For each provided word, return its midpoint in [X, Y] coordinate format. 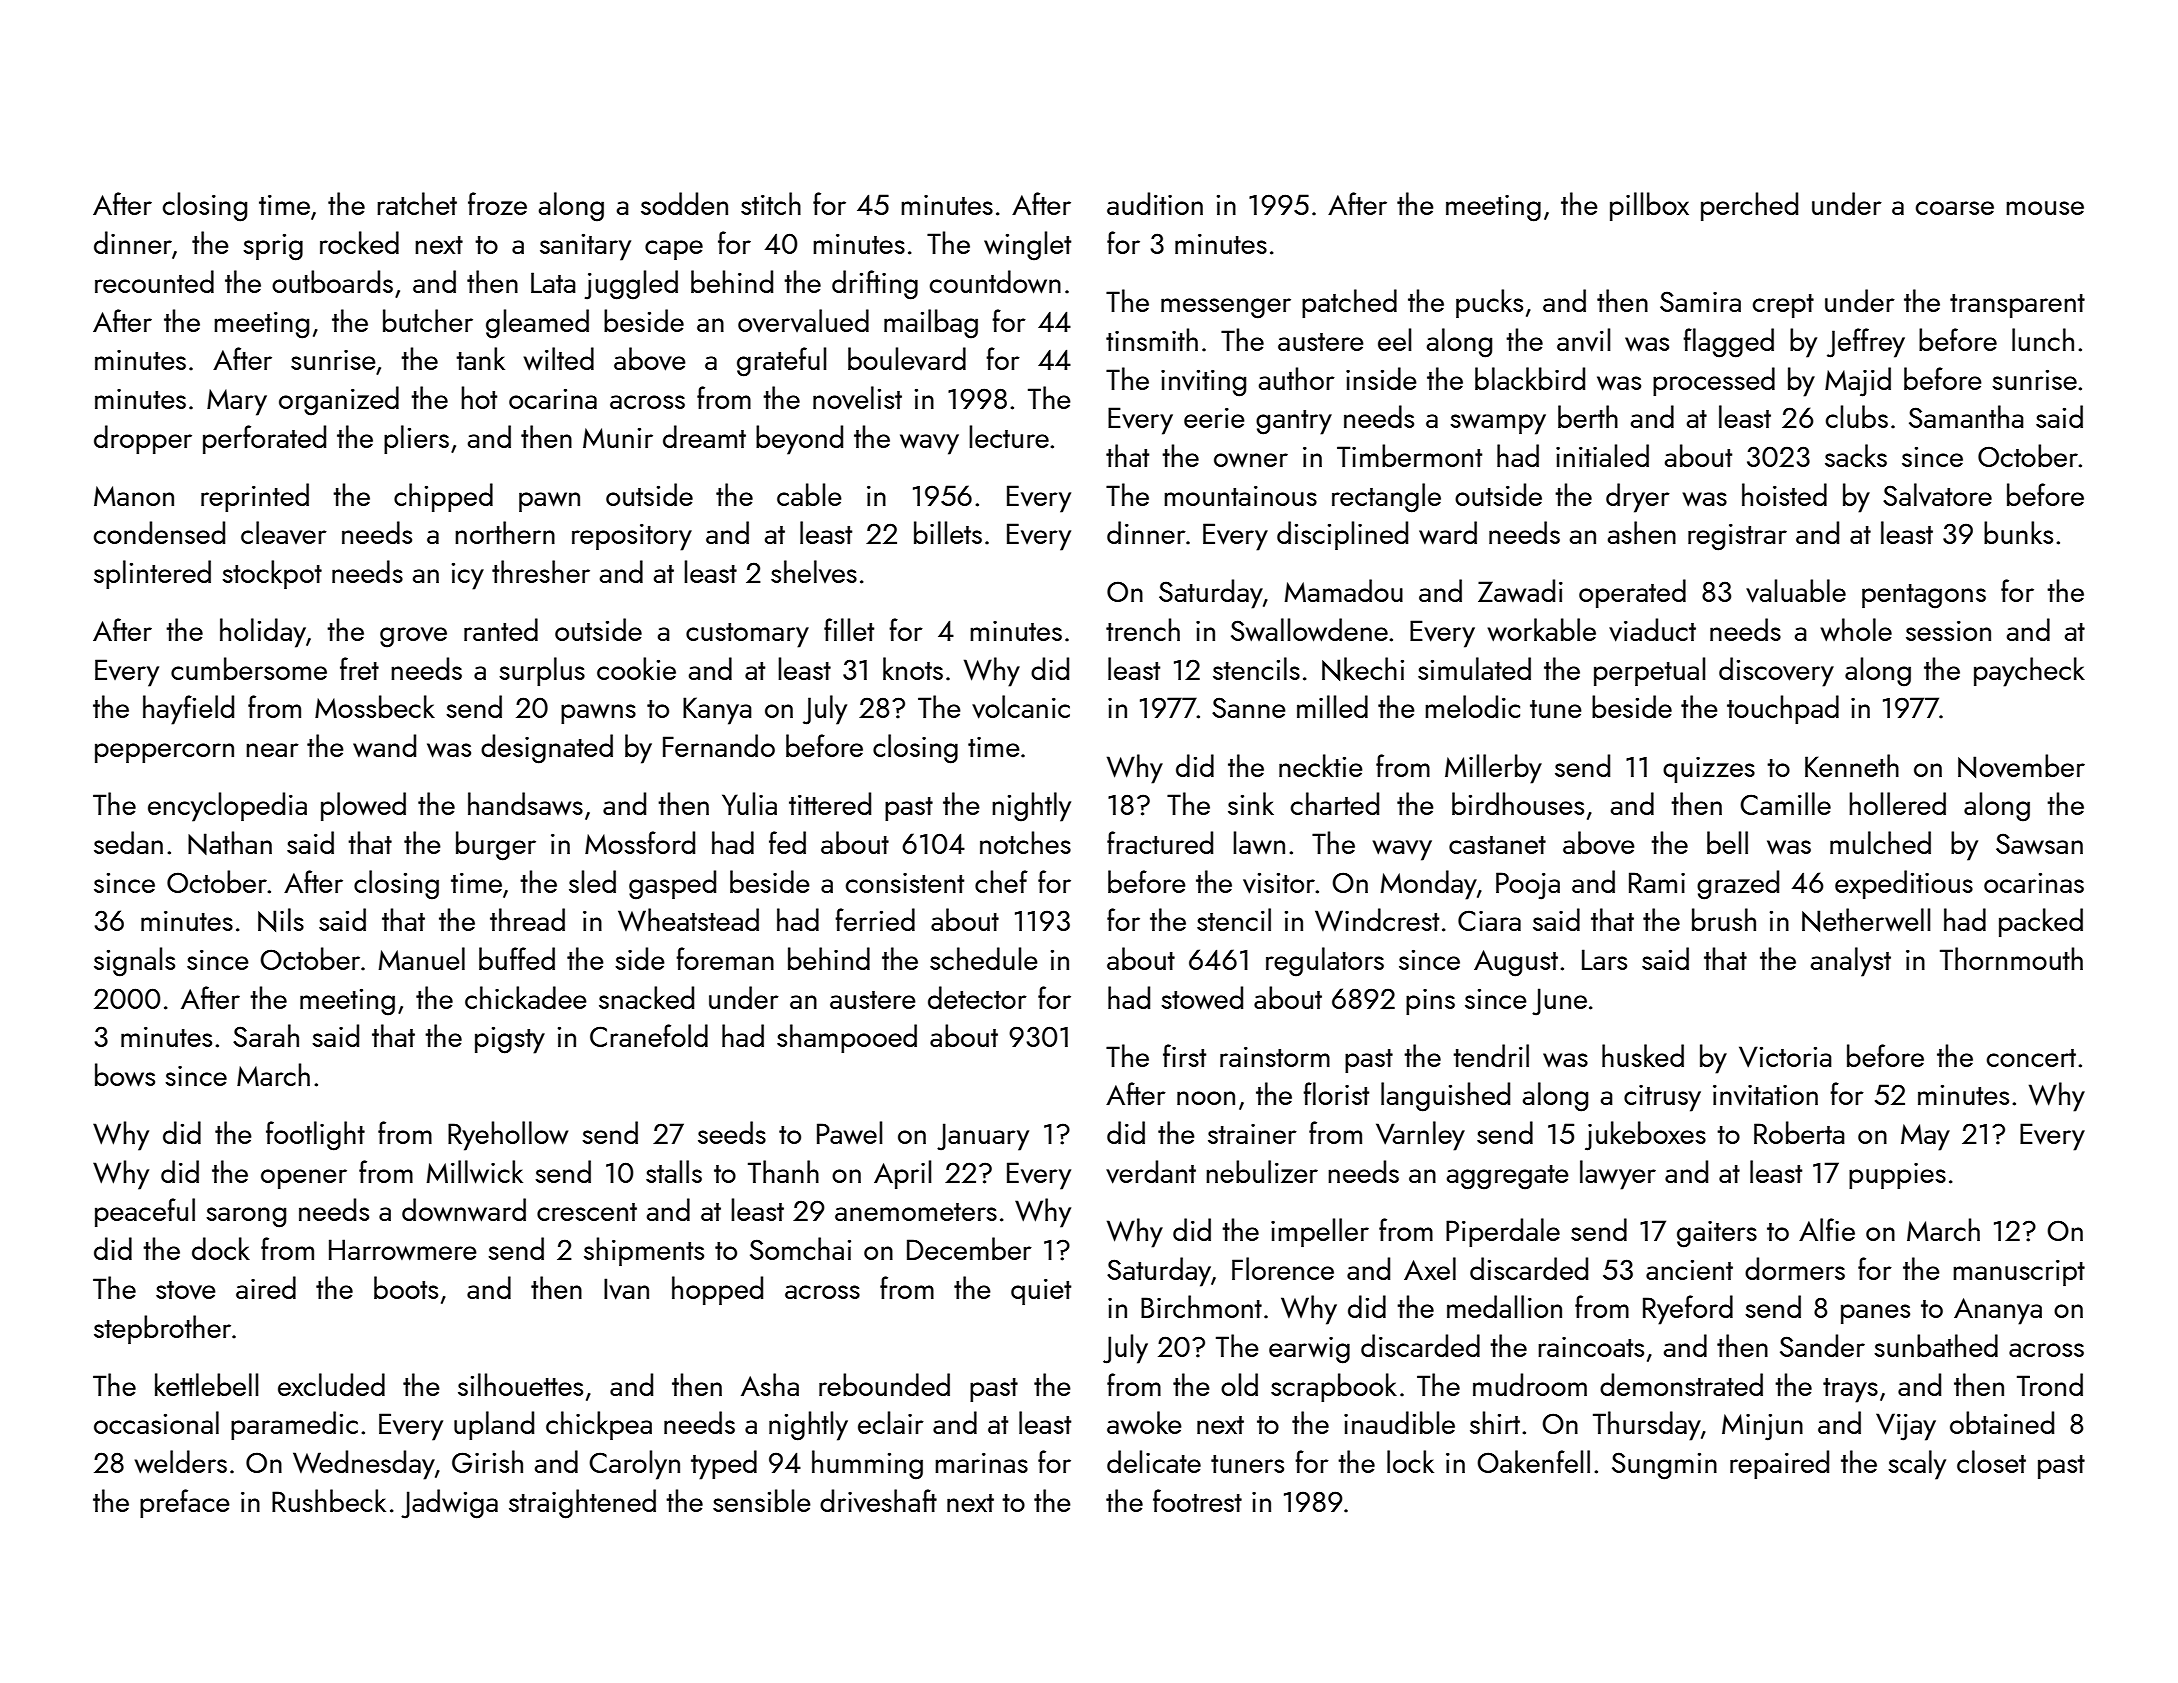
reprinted [255, 497]
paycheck [2029, 672]
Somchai [800, 1248]
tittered [830, 803]
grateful [781, 362]
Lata [553, 282]
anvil [1583, 340]
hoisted [1784, 494]
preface [185, 1503]
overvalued [803, 320]
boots [406, 1287]
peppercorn [164, 753]
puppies [1897, 1176]
